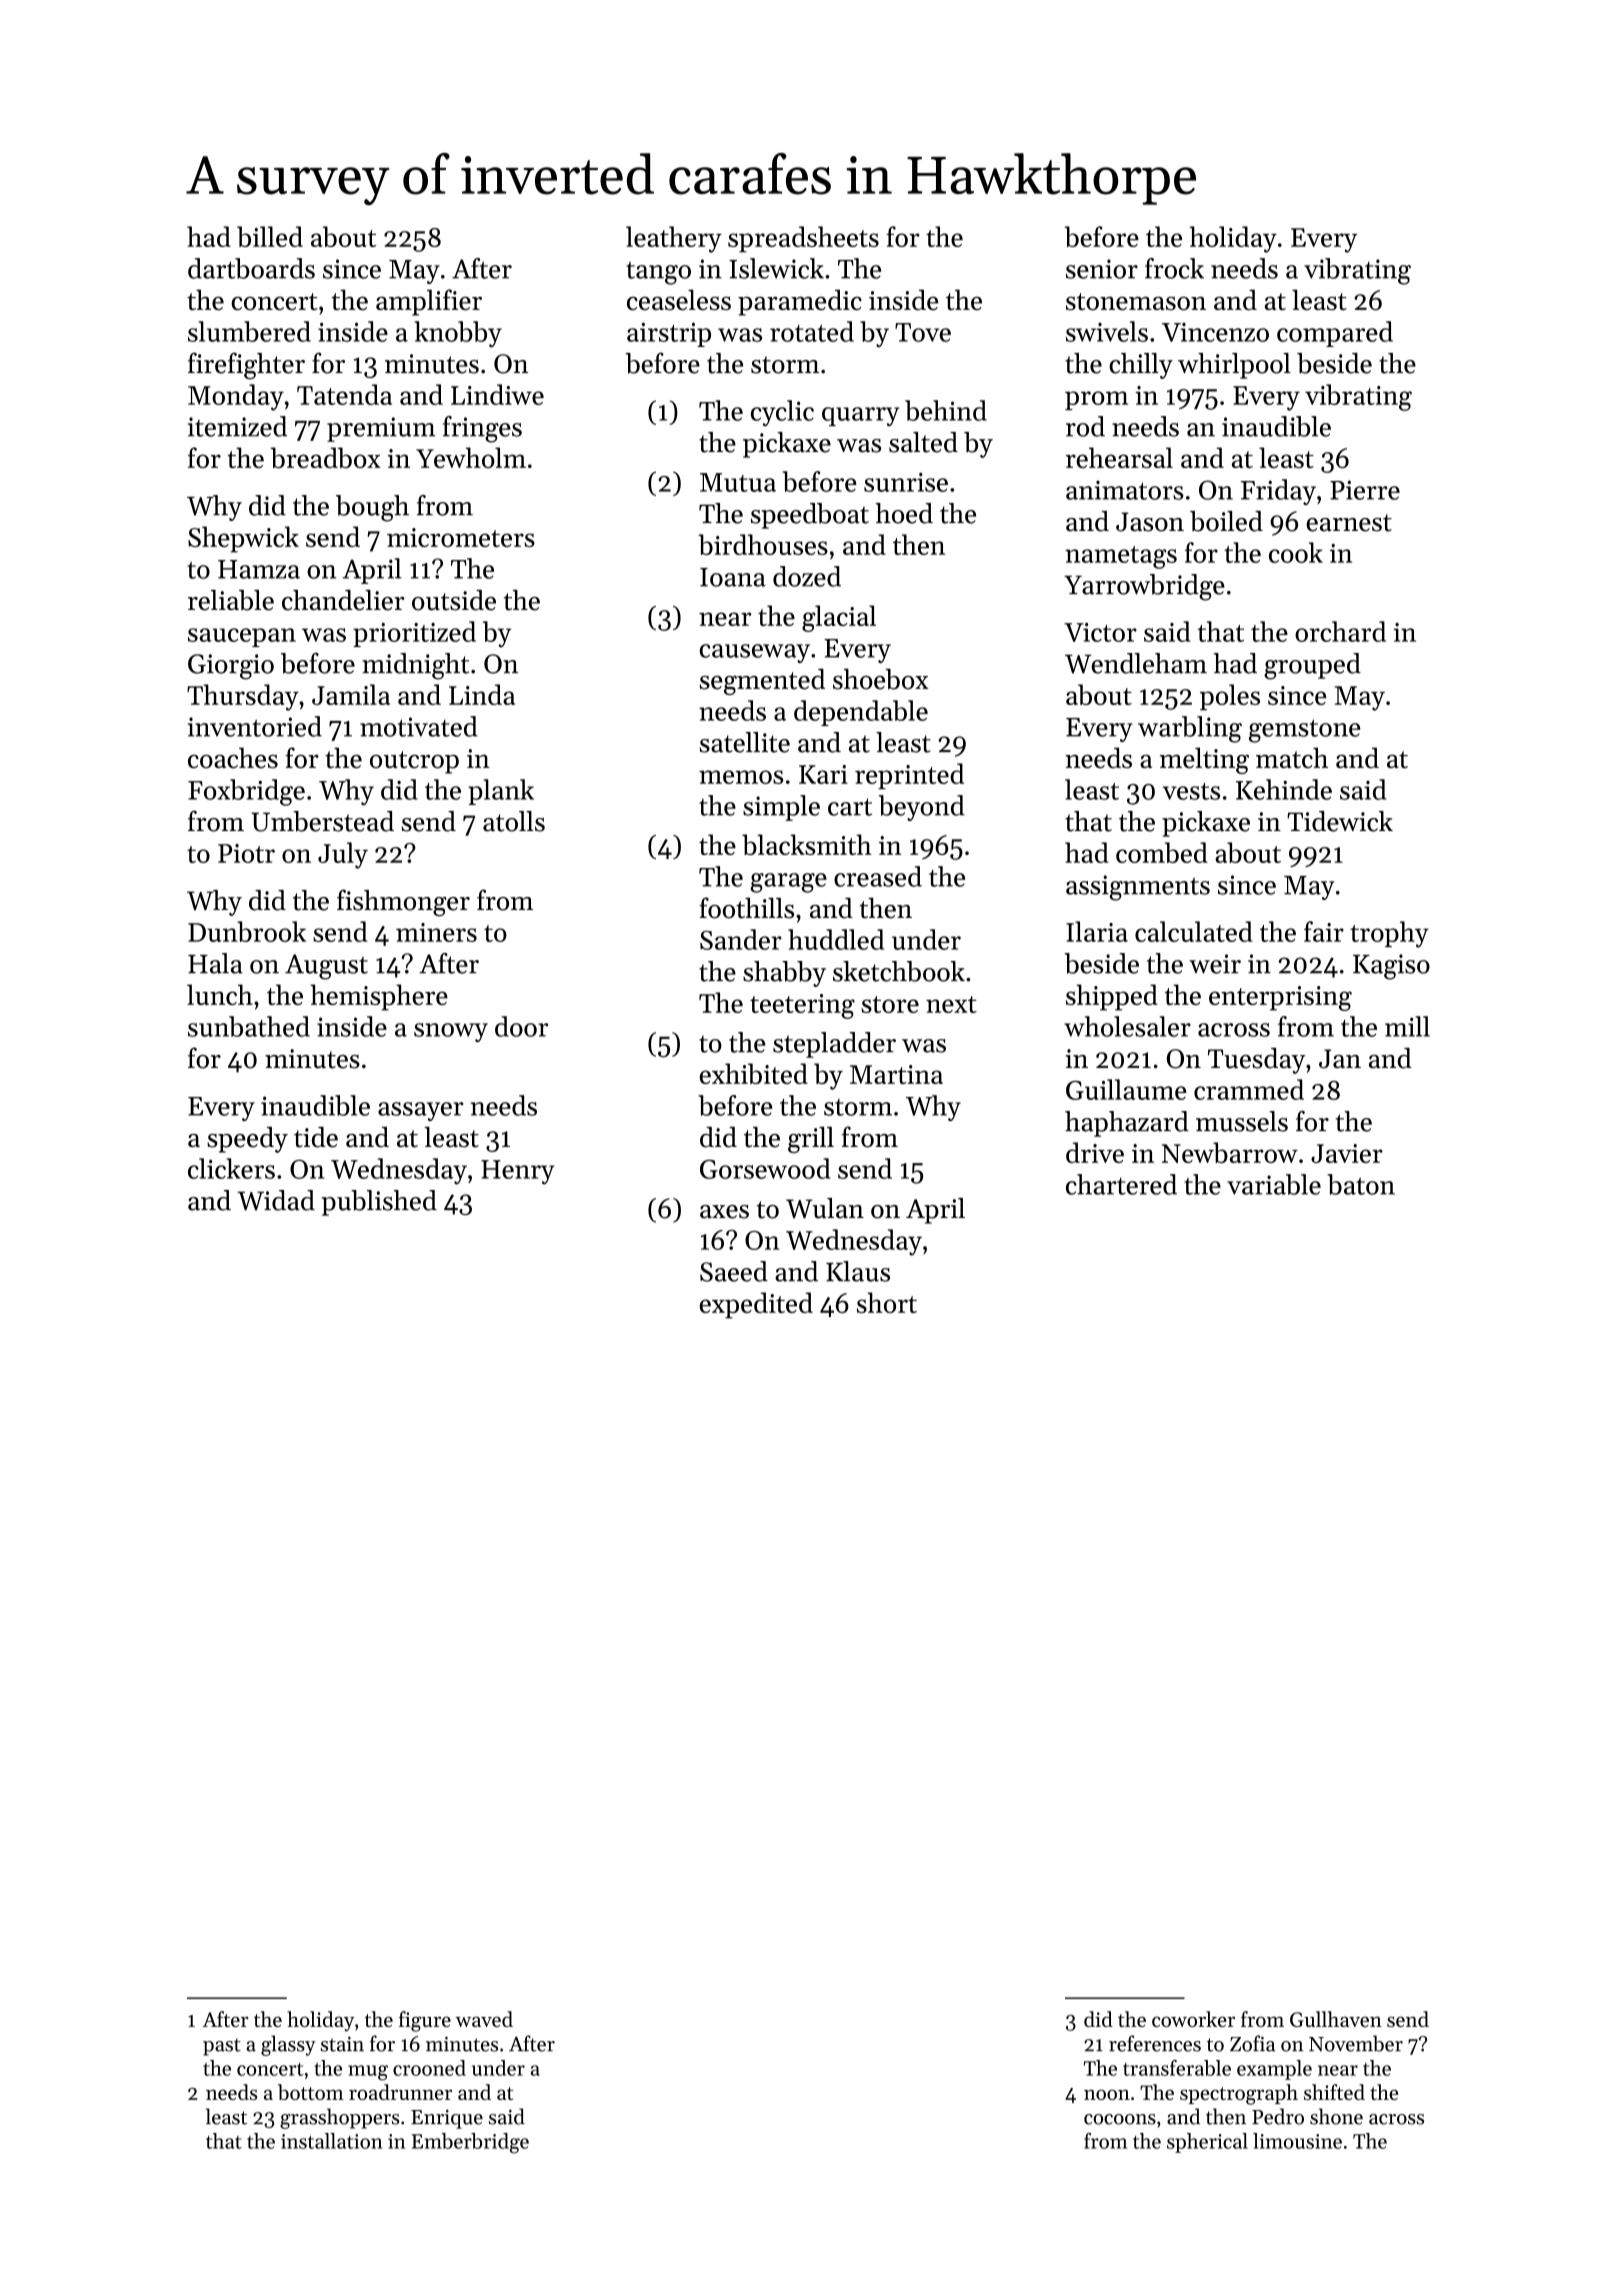 The height and width of the page is (2292, 1620). Describe the element at coordinates (1365, 490) in the page. I see `Pierre` at that location.
